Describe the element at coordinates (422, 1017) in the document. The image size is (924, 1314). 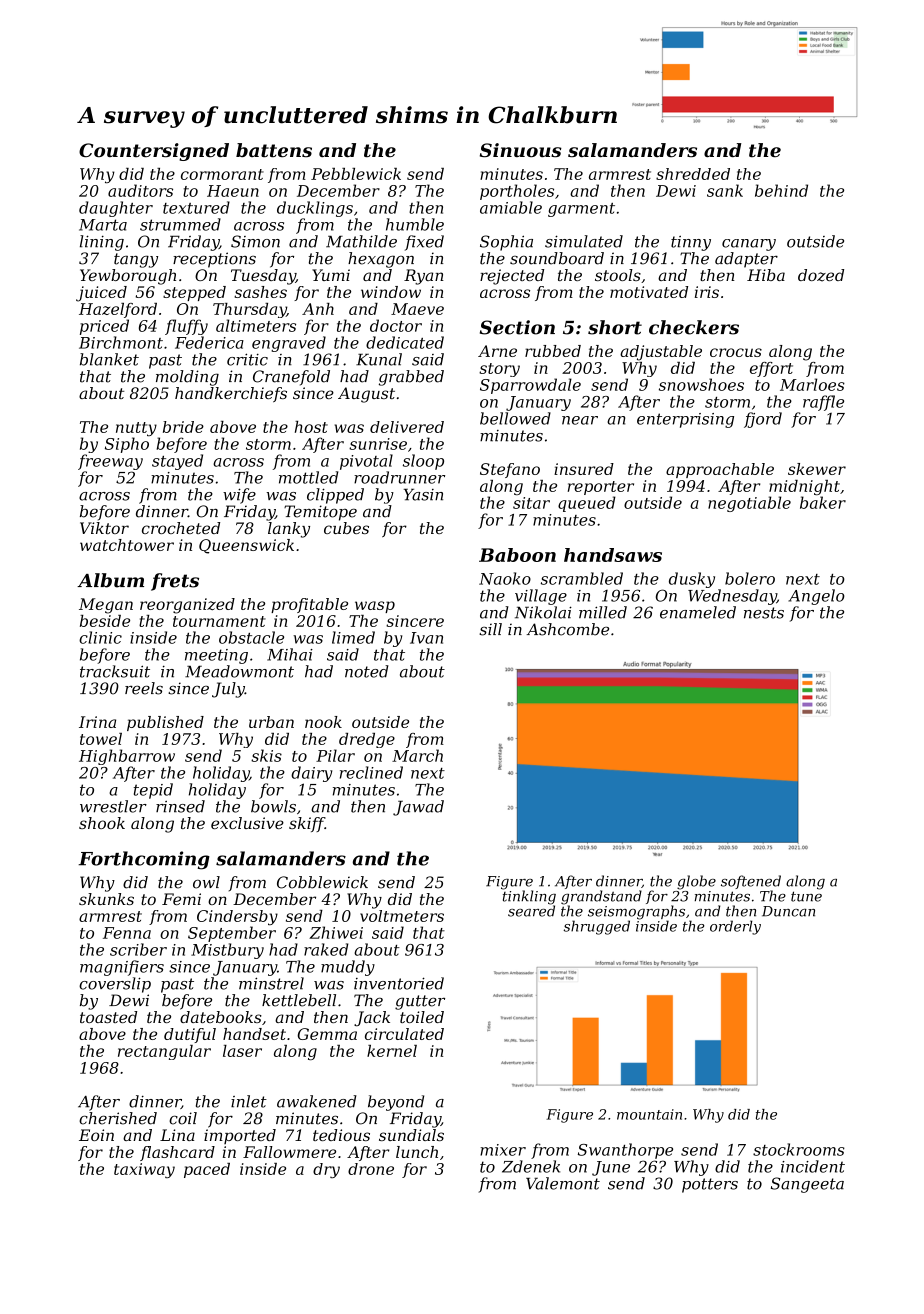
I see `toiled` at that location.
